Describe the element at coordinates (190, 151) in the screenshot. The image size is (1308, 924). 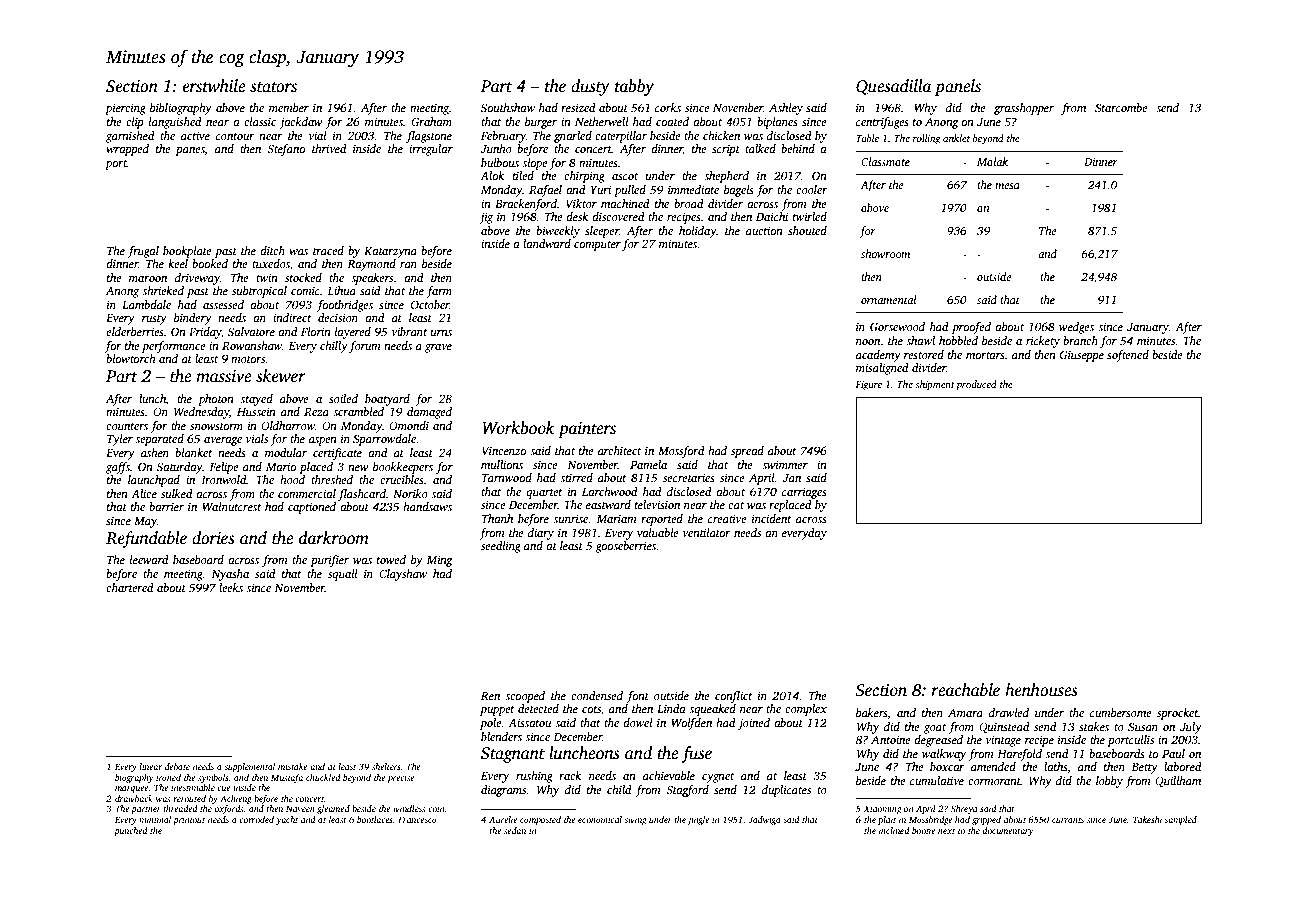
I see `panes` at that location.
